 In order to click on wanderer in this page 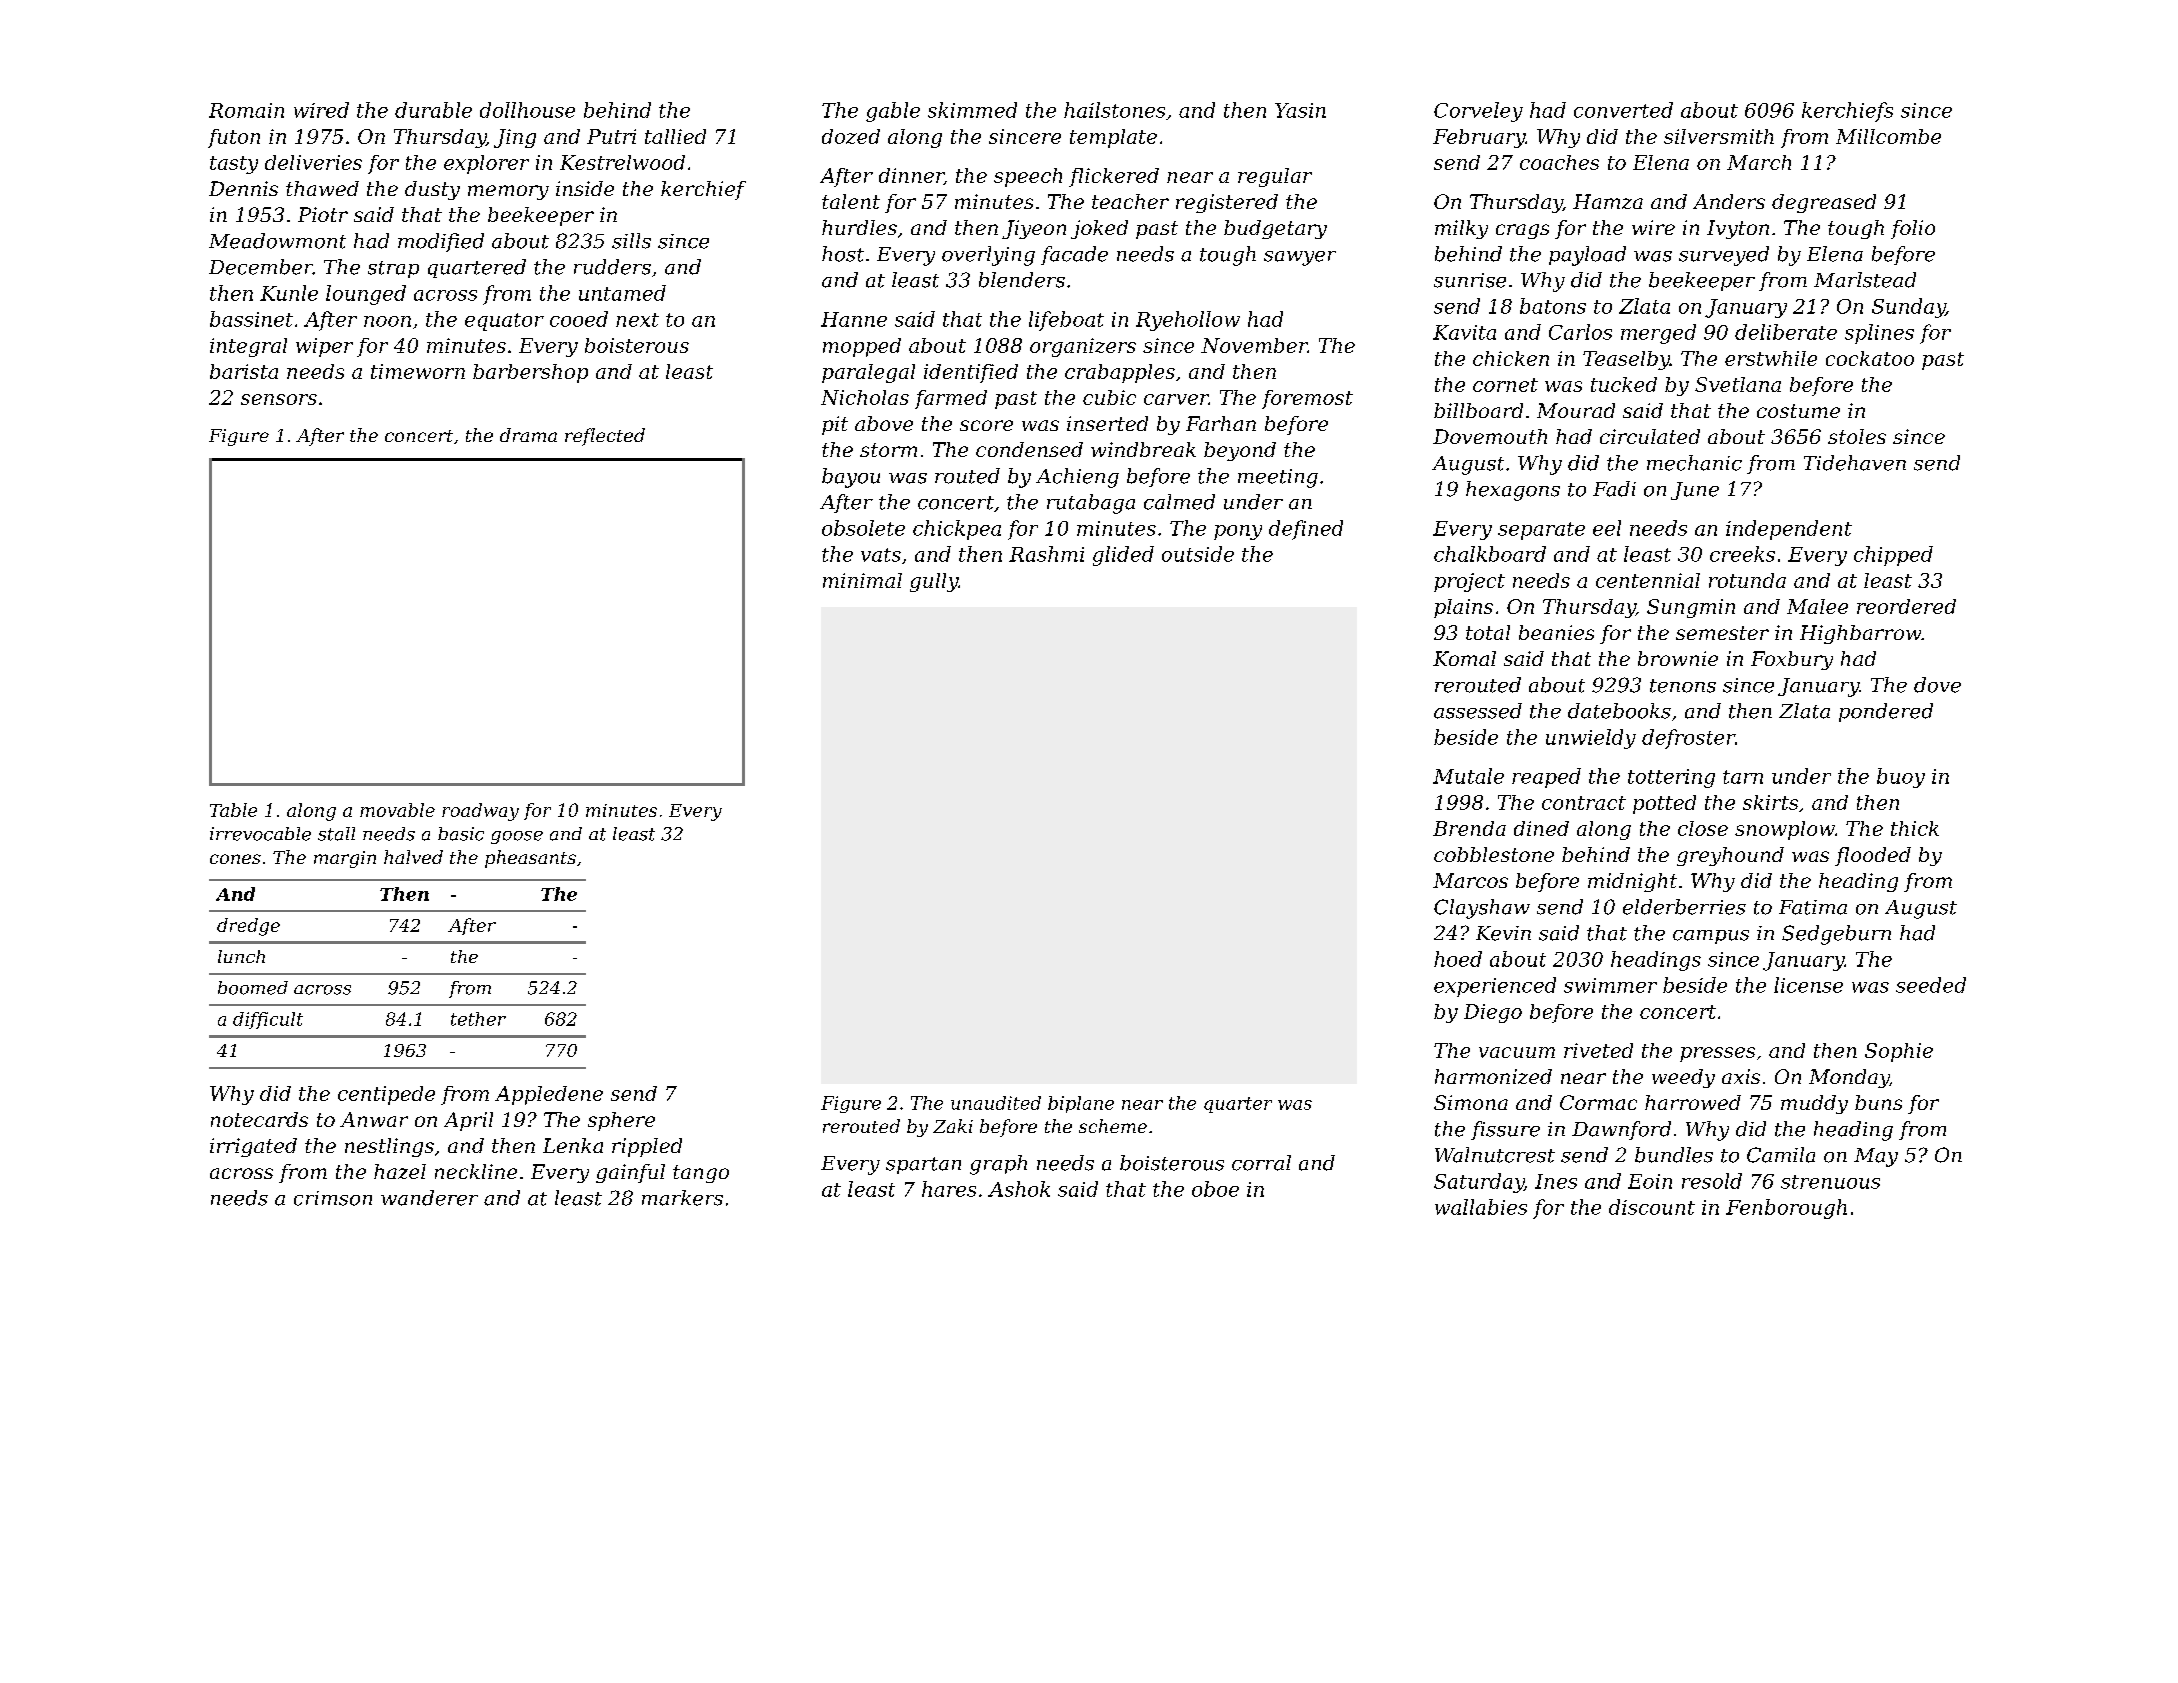, I will do `click(429, 1198)`.
